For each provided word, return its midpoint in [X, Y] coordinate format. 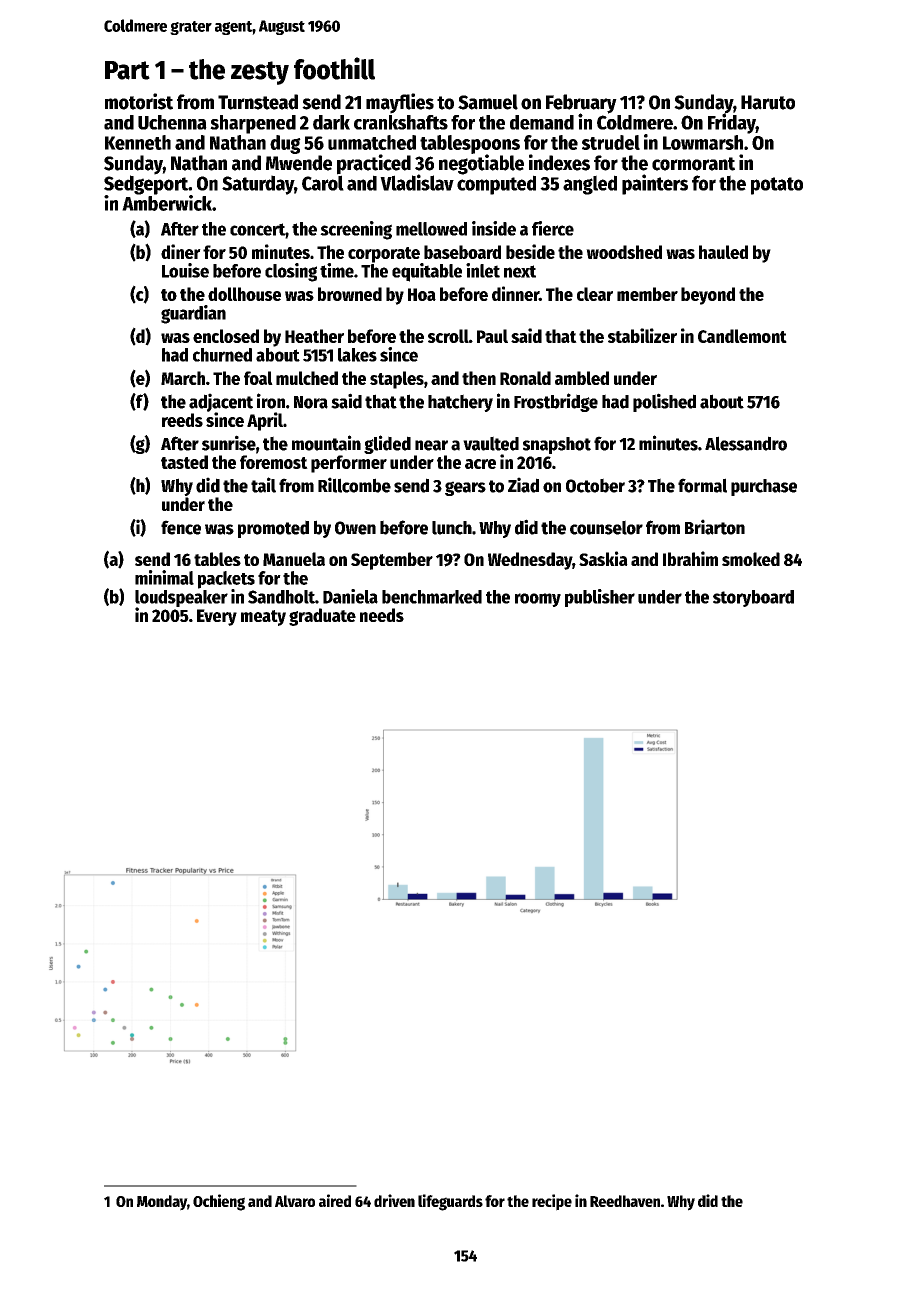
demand [542, 122]
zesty [260, 73]
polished [664, 402]
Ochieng [219, 1202]
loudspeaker [181, 598]
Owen [355, 528]
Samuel [488, 102]
